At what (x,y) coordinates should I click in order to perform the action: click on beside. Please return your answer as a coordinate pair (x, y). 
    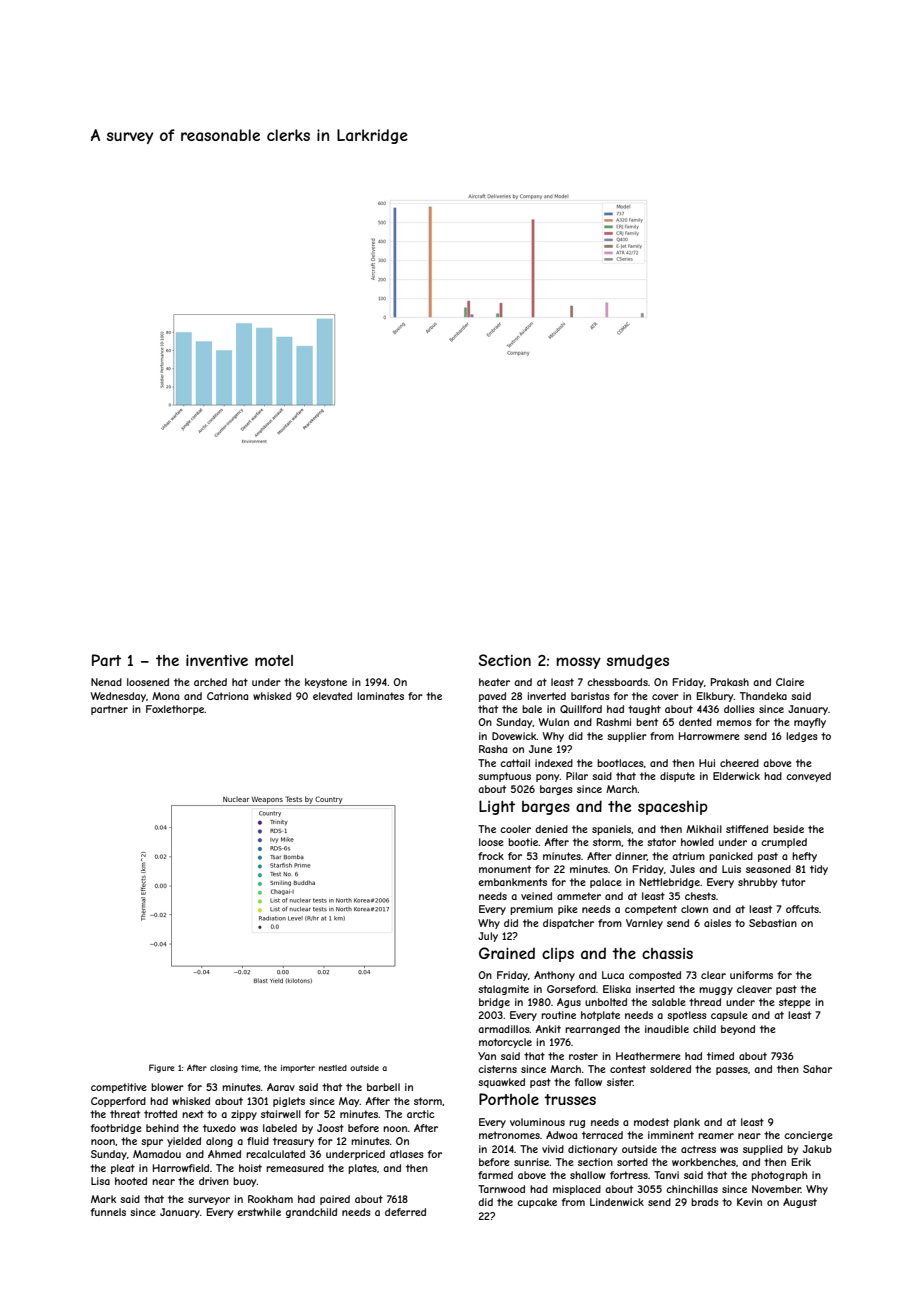
    Looking at the image, I should click on (788, 829).
